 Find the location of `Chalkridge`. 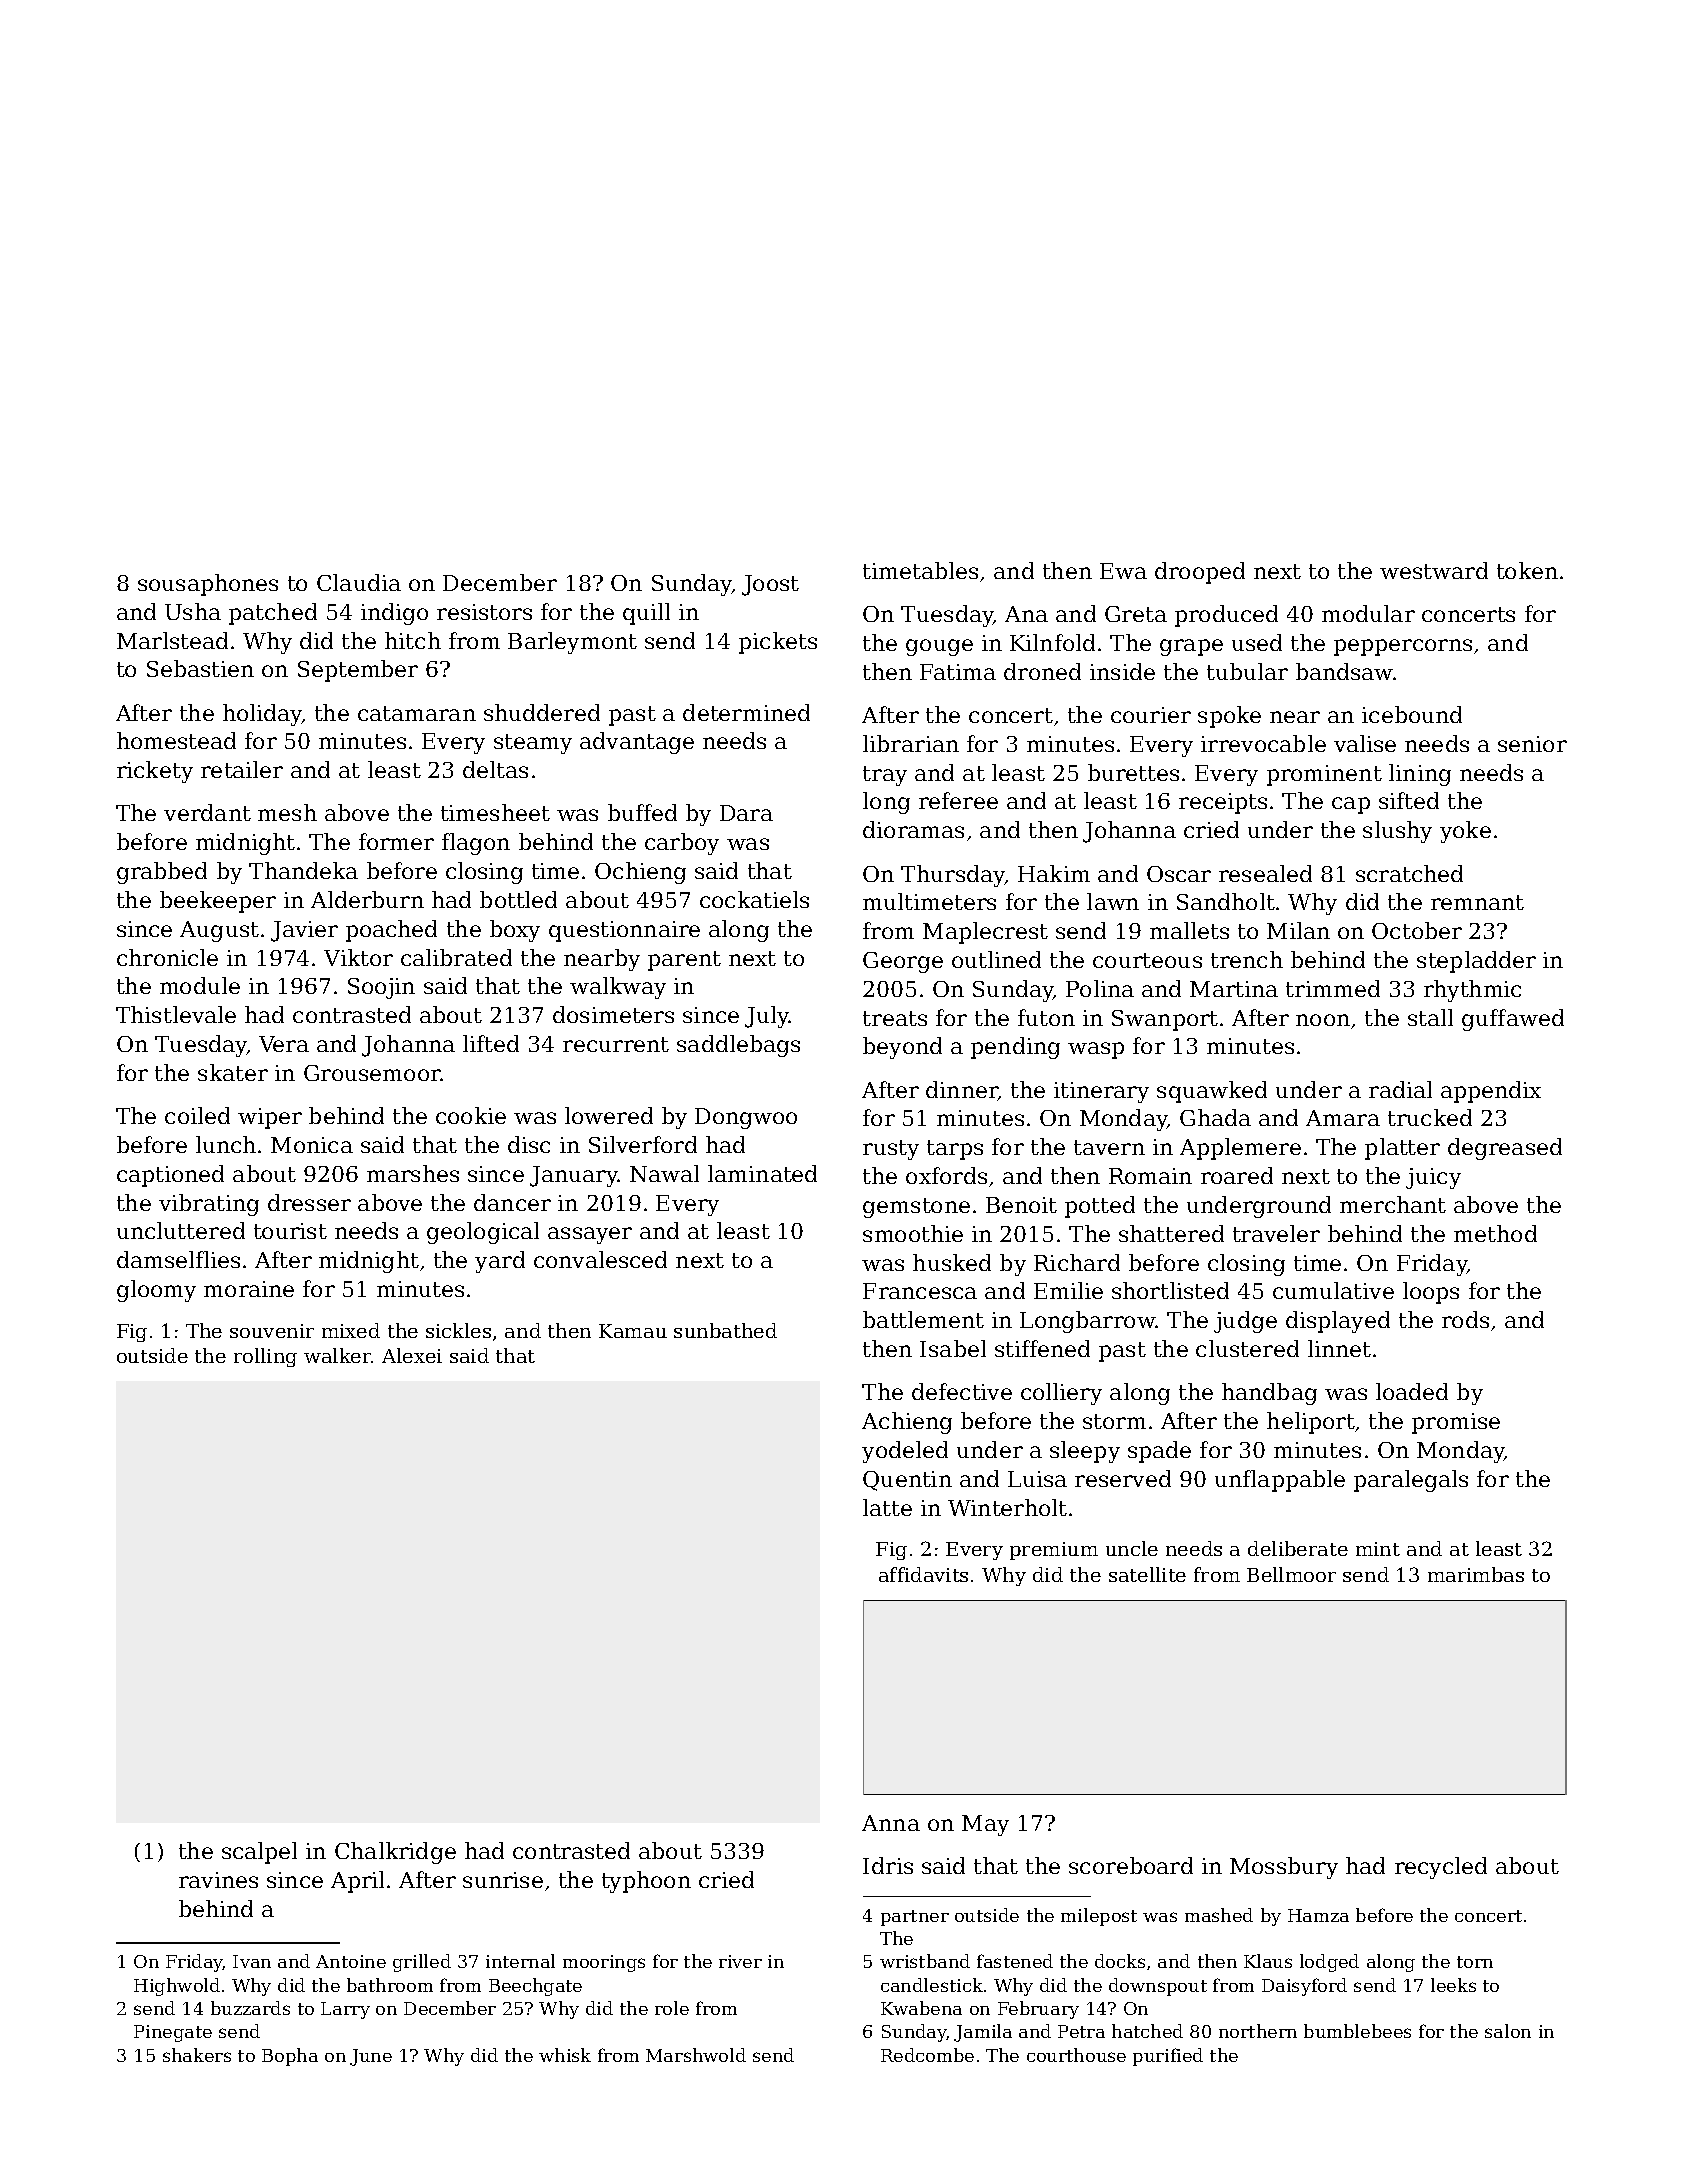

Chalkridge is located at coordinates (395, 1853).
